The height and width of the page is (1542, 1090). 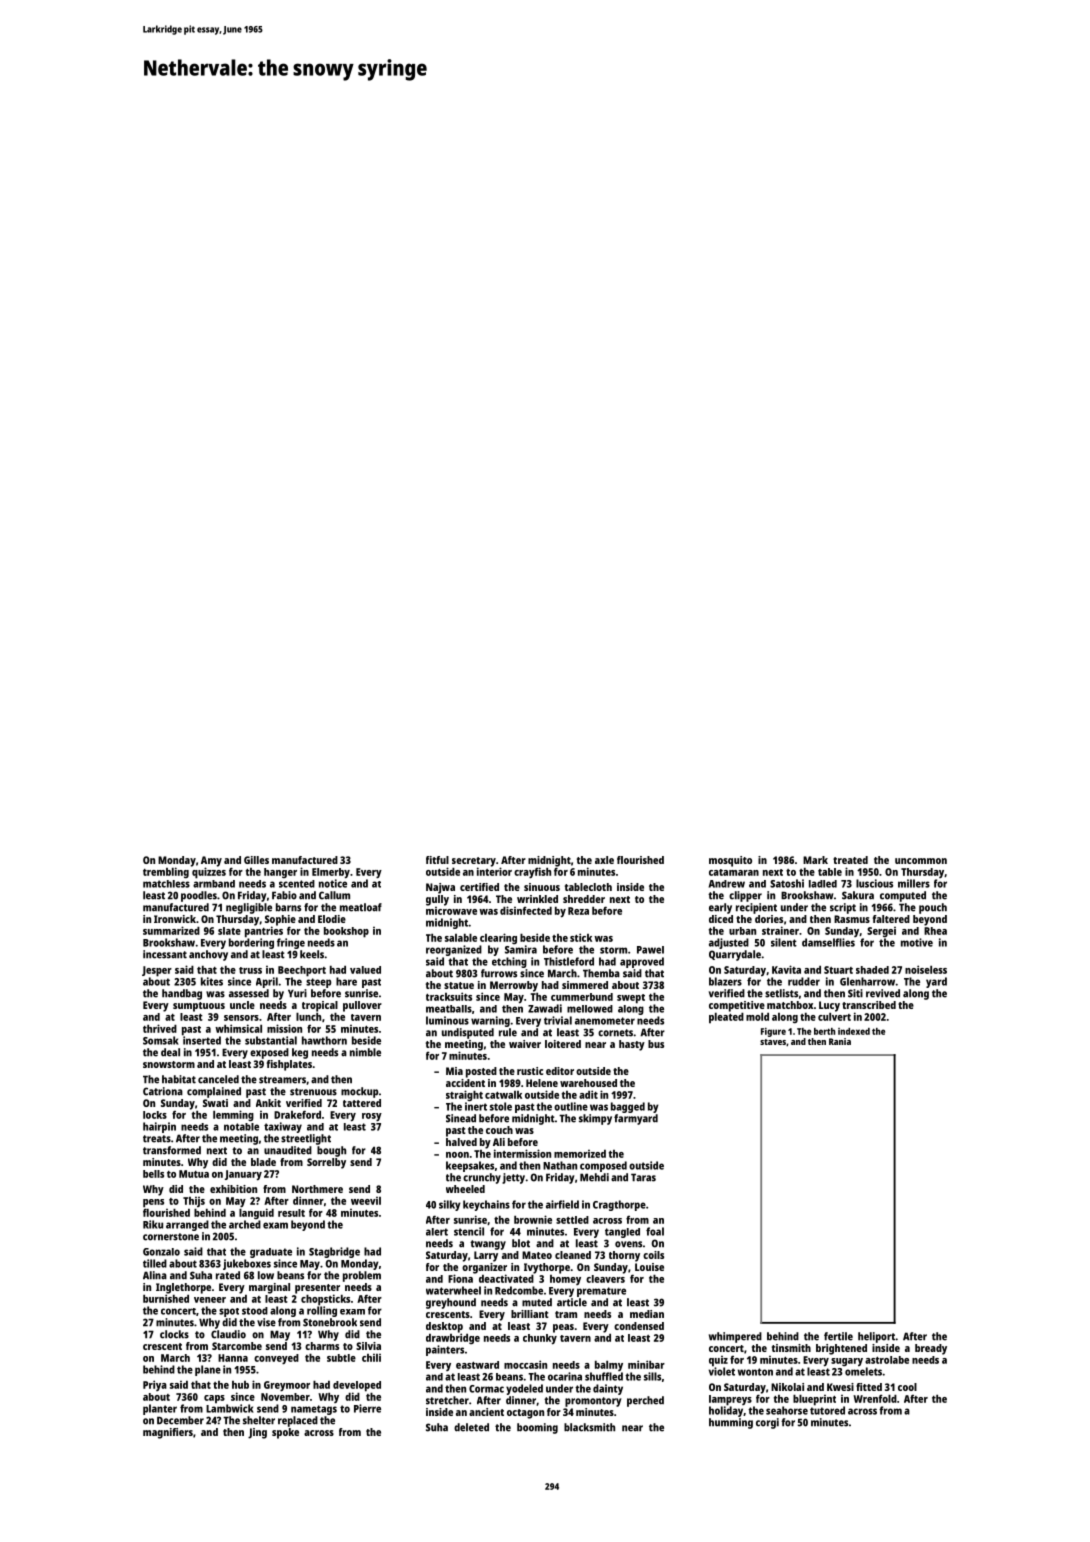 I want to click on brightened, so click(x=841, y=1349).
